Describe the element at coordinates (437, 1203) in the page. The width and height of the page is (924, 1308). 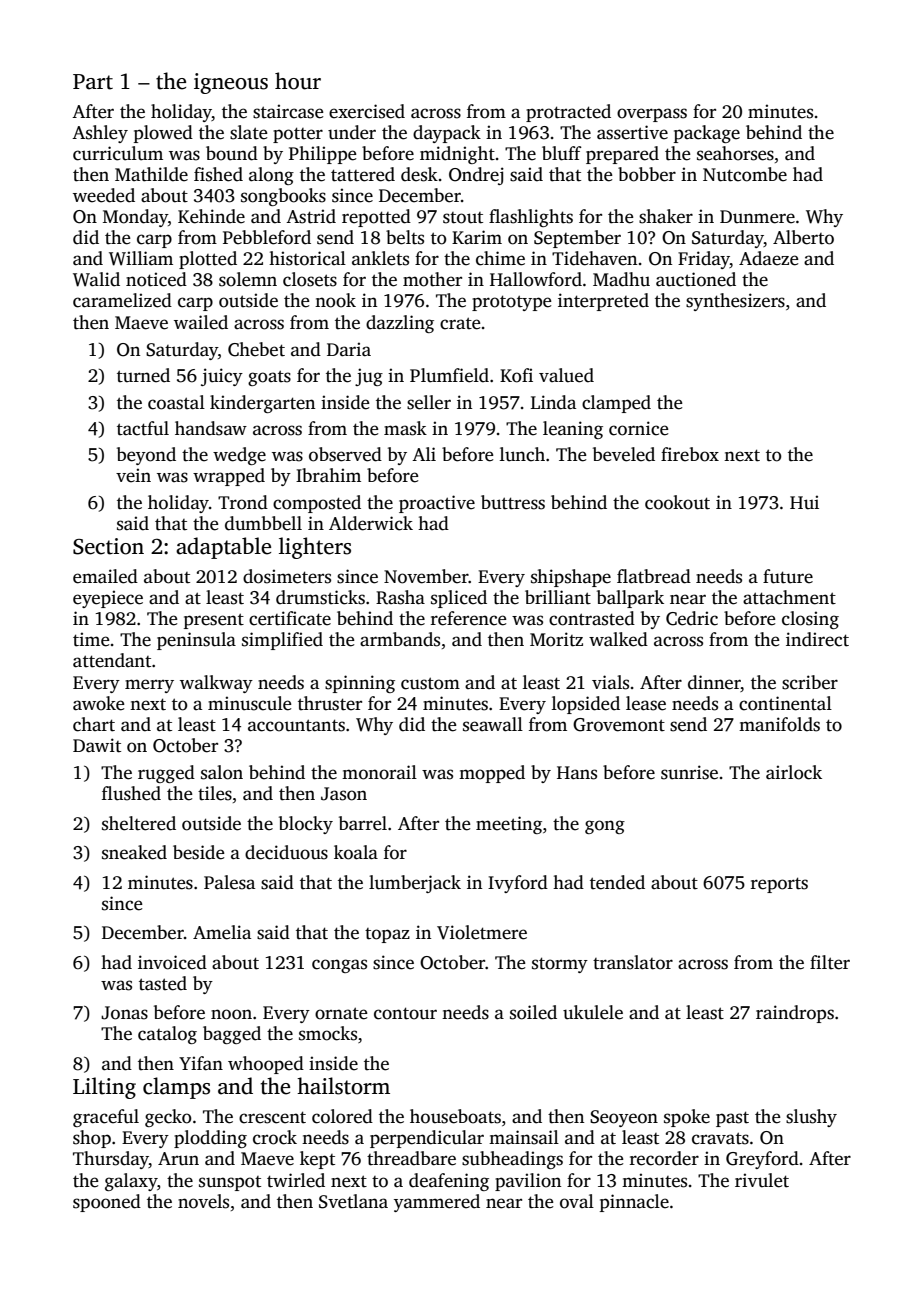
I see `yammered` at that location.
